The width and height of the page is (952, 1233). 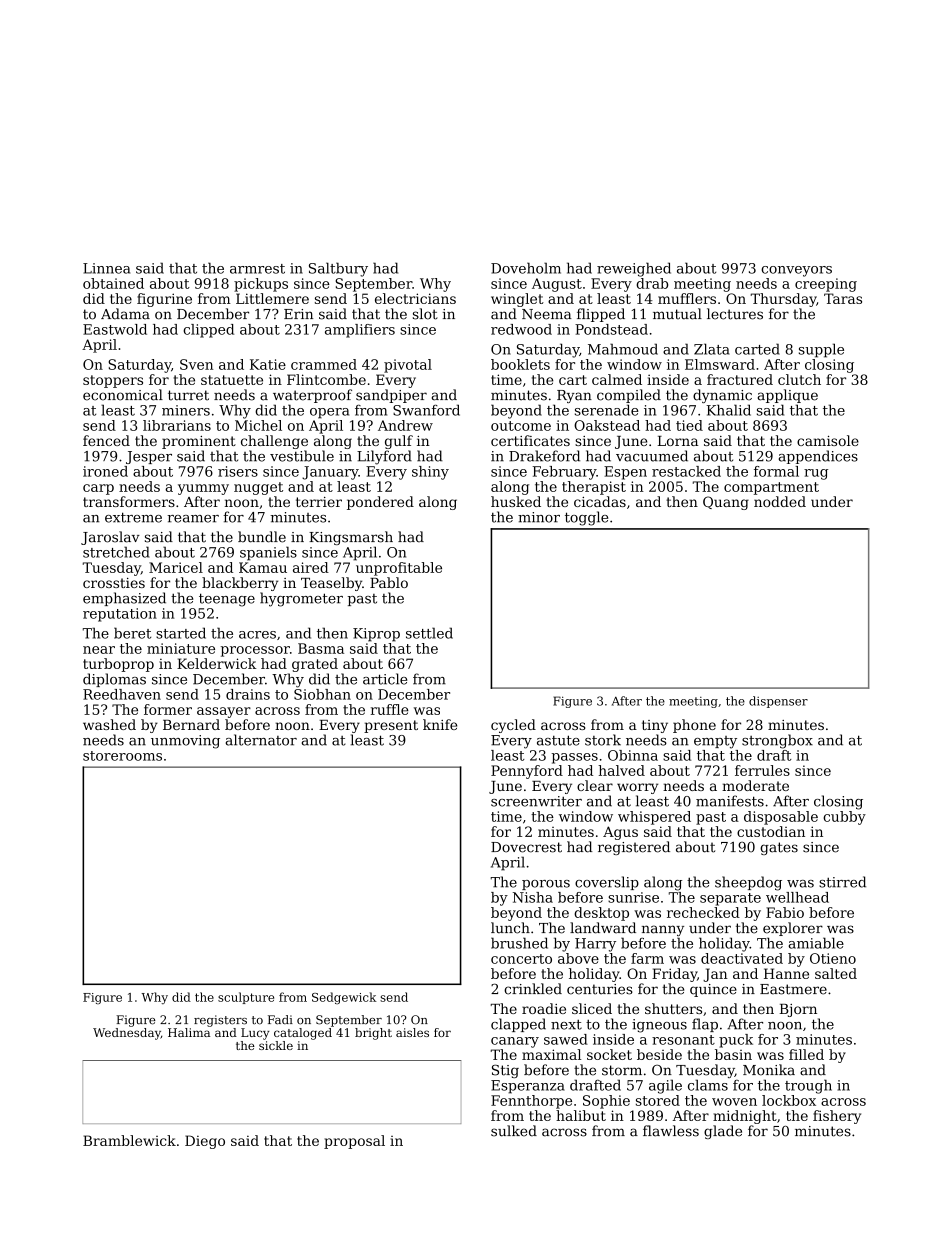 I want to click on Halima, so click(x=189, y=1032).
